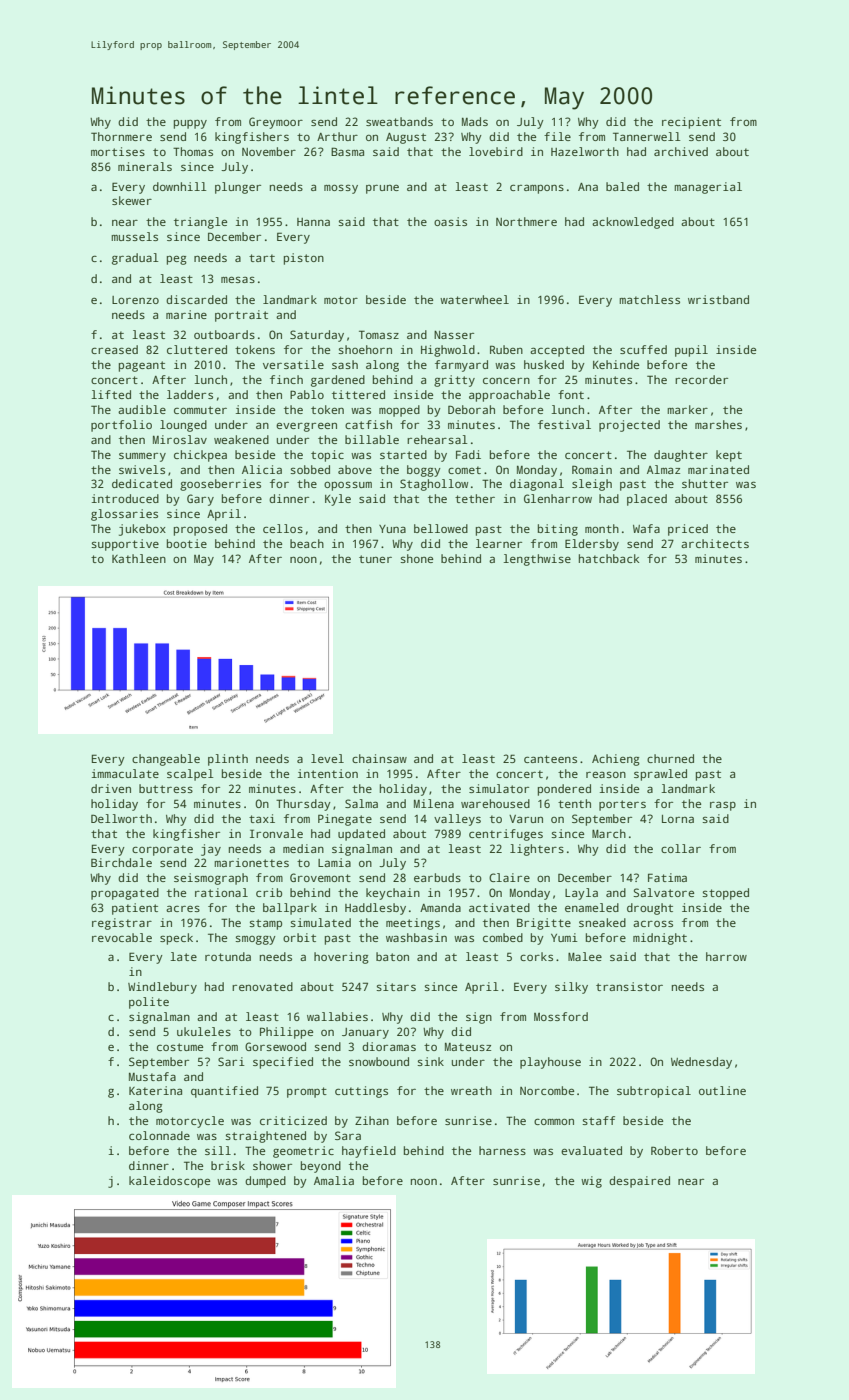 The image size is (849, 1400). Describe the element at coordinates (265, 1137) in the screenshot. I see `straightened` at that location.
